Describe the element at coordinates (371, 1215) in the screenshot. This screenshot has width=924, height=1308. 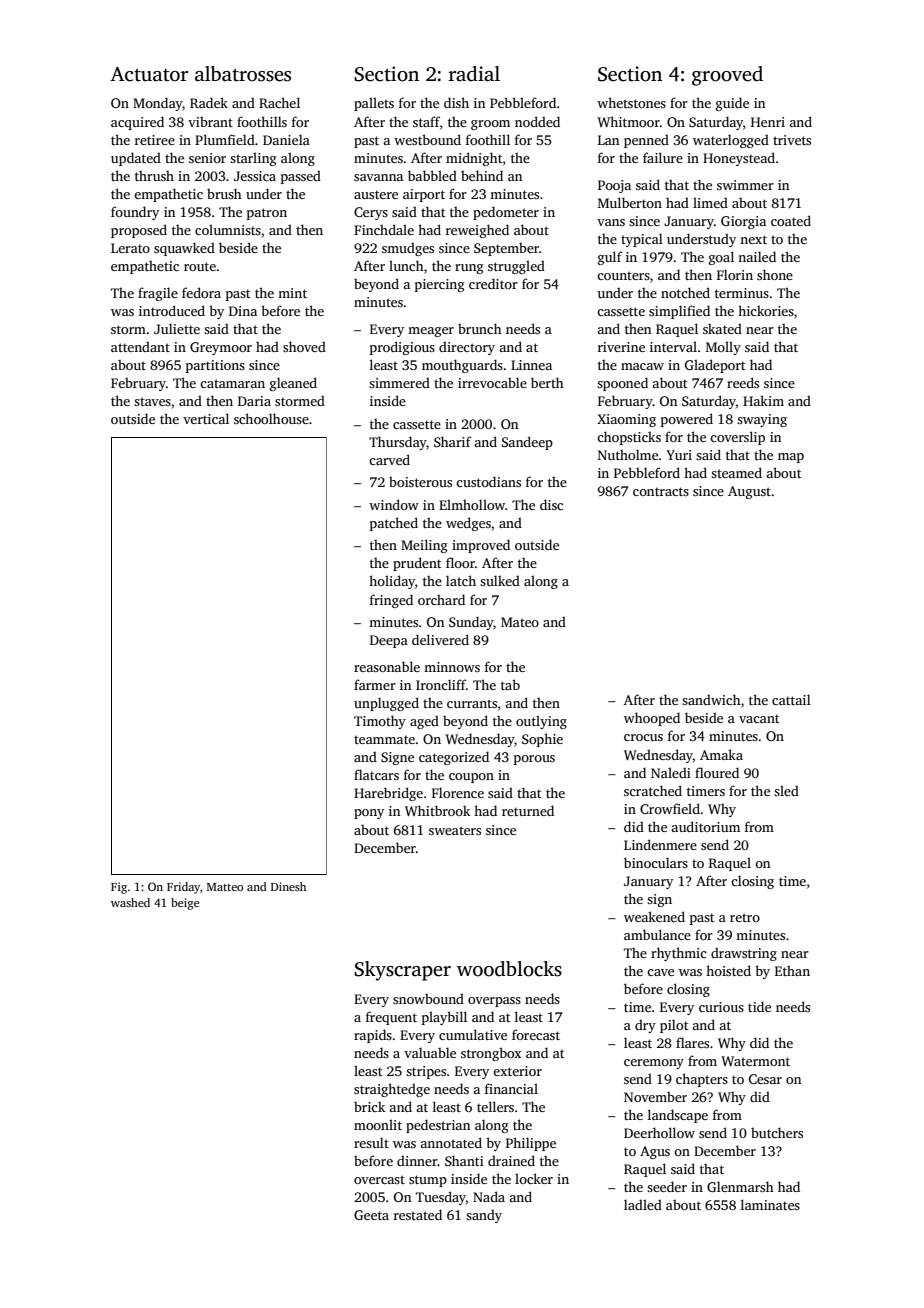
I see `Geeta` at that location.
